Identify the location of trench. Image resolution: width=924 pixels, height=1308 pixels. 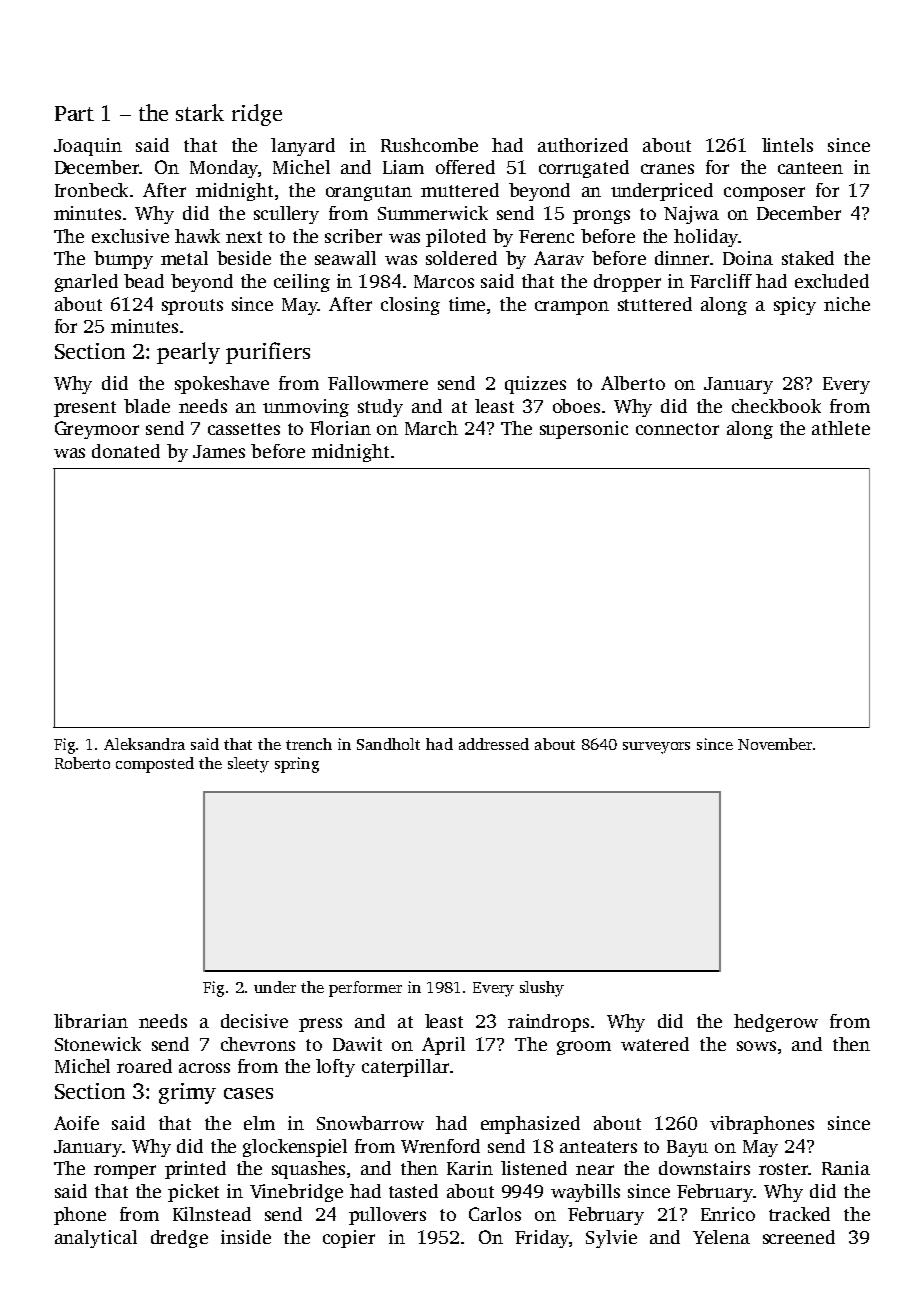
(309, 744).
